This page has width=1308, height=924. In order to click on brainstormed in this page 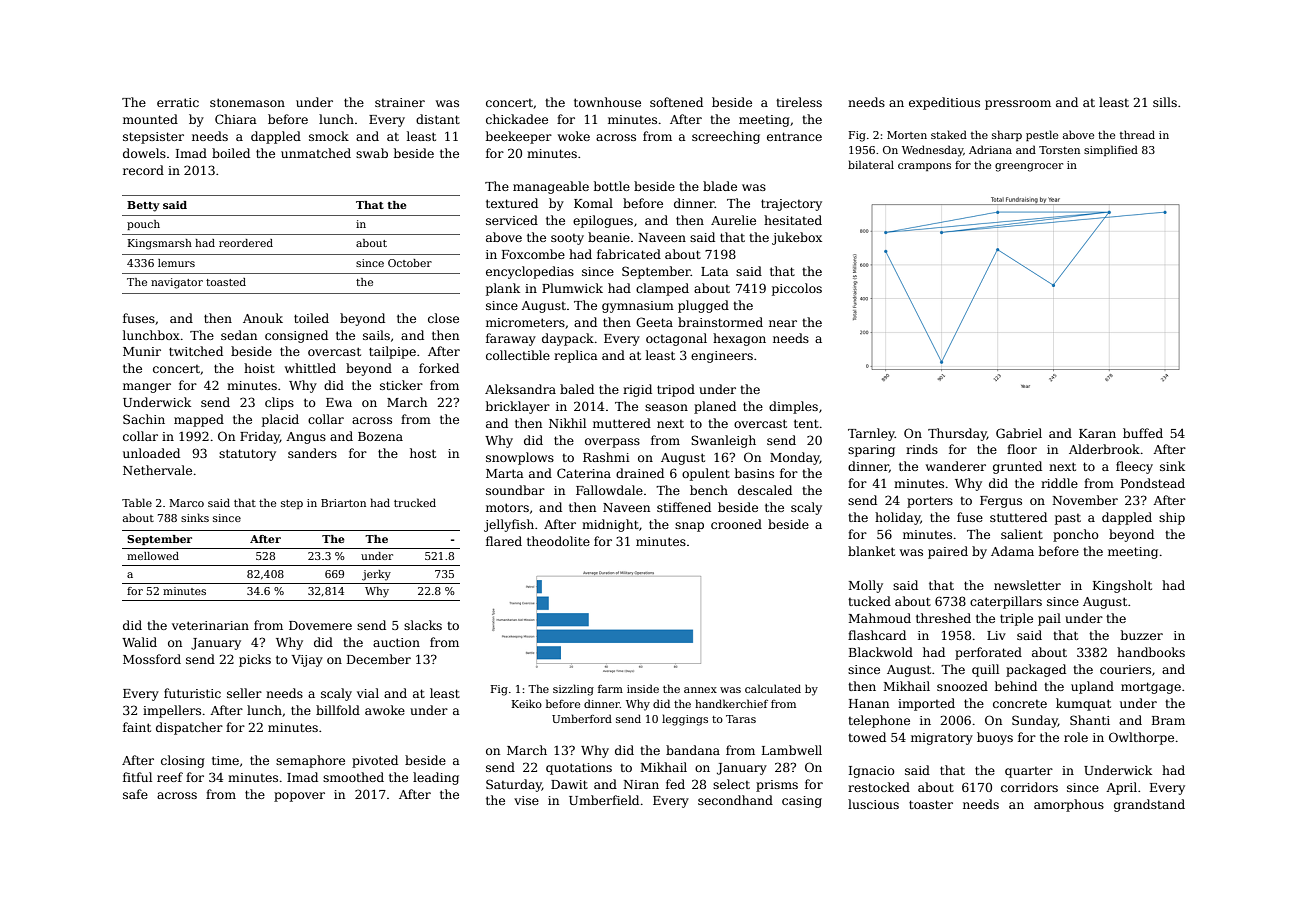, I will do `click(720, 322)`.
